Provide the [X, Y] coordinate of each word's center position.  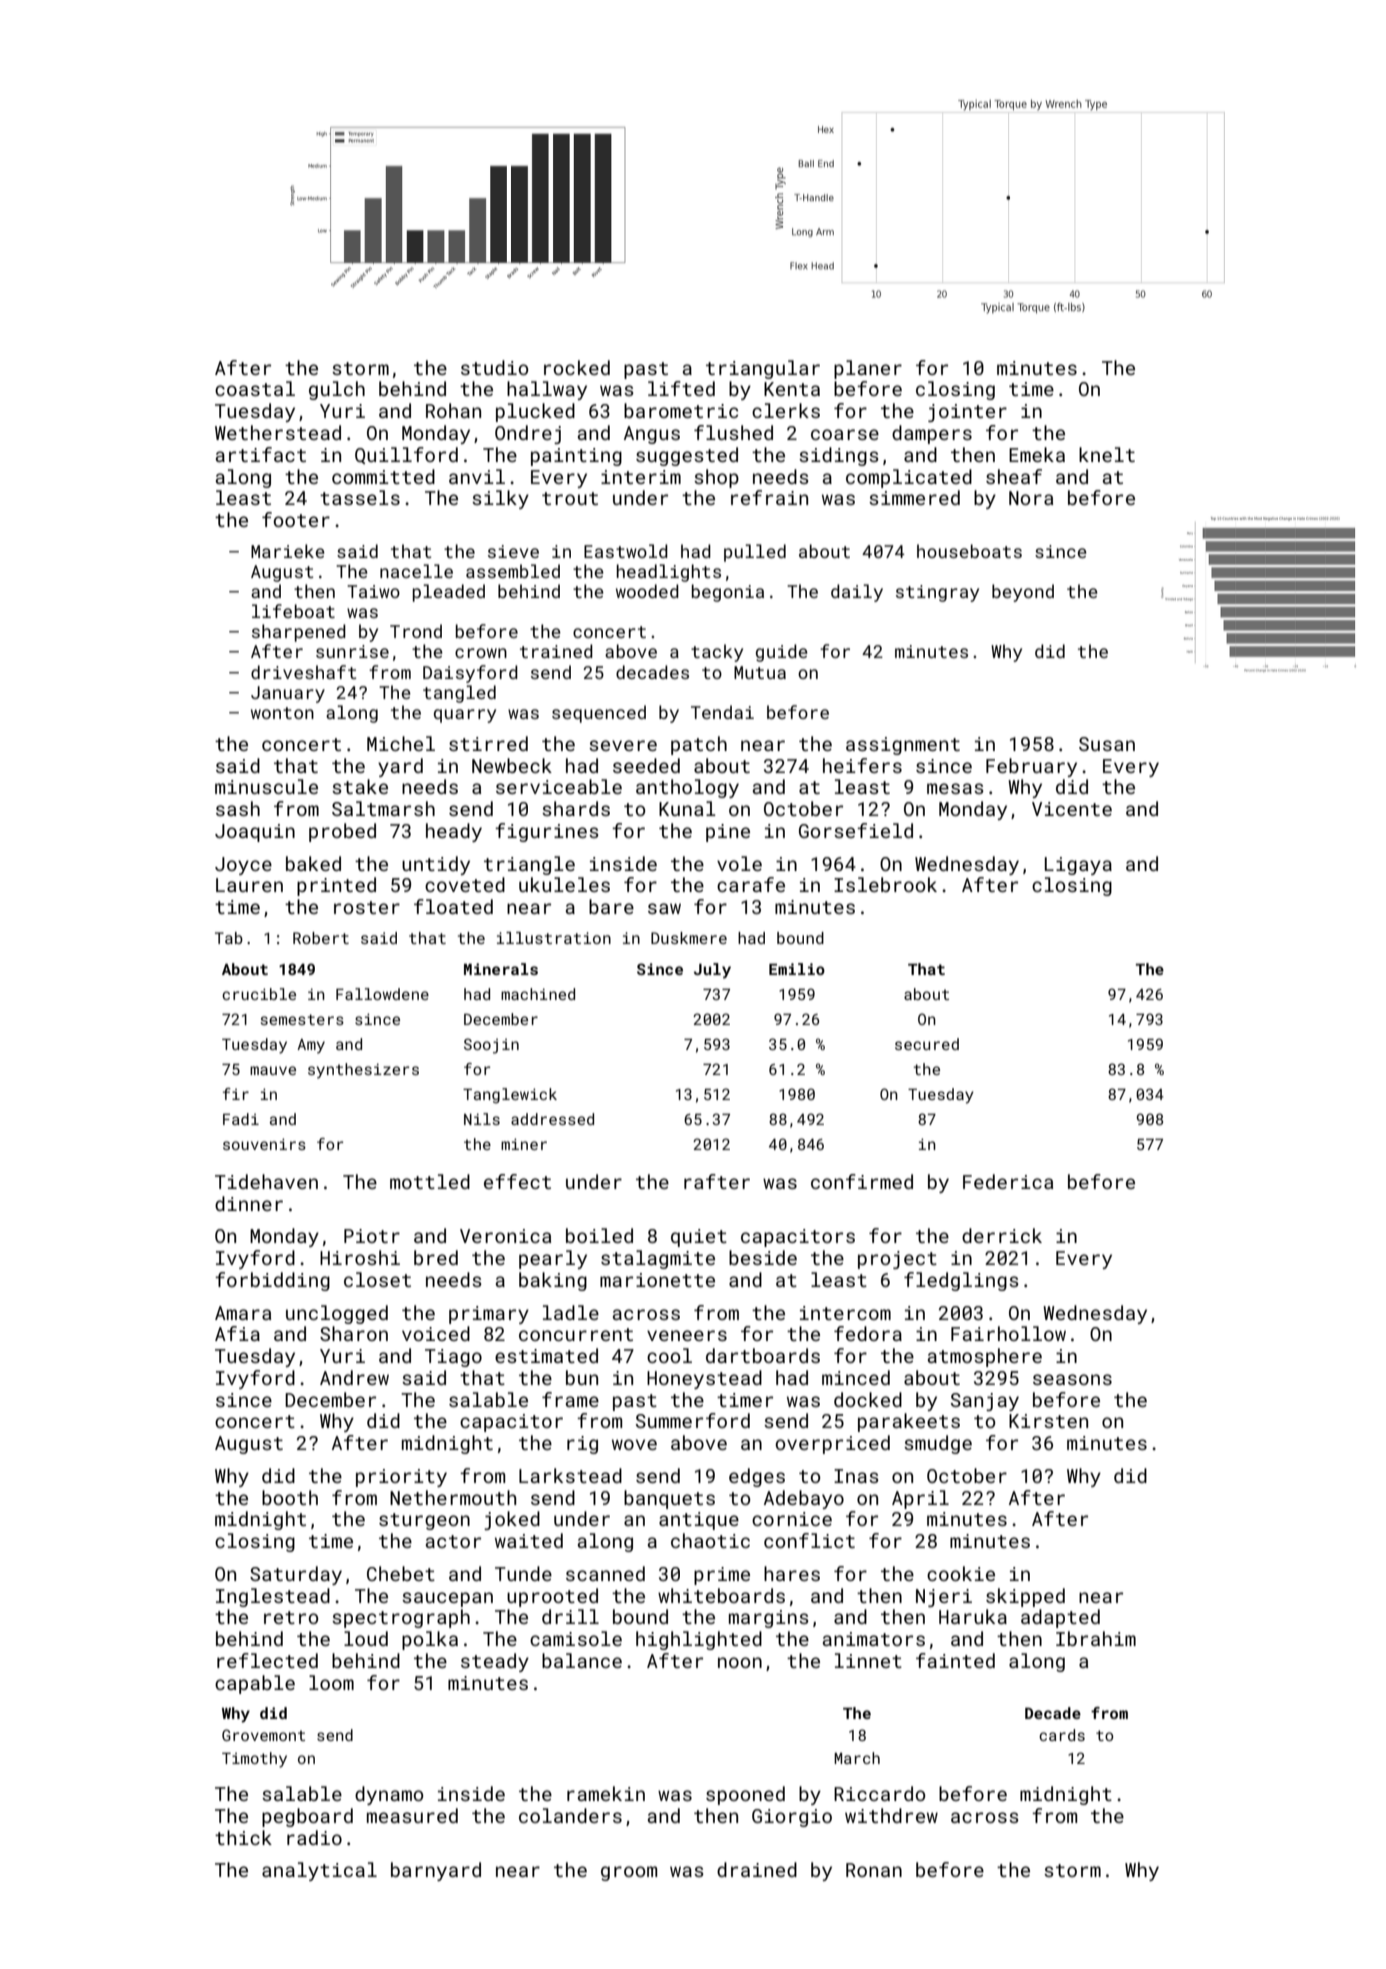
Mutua [760, 672]
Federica [1008, 1181]
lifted [681, 388]
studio [494, 367]
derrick [1002, 1235]
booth [290, 1497]
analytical [319, 1871]
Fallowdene [382, 994]
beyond [1023, 593]
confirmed [862, 1181]
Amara [243, 1313]
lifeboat [293, 611]
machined [538, 994]
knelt [1107, 454]
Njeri [944, 1598]
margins [769, 1619]
